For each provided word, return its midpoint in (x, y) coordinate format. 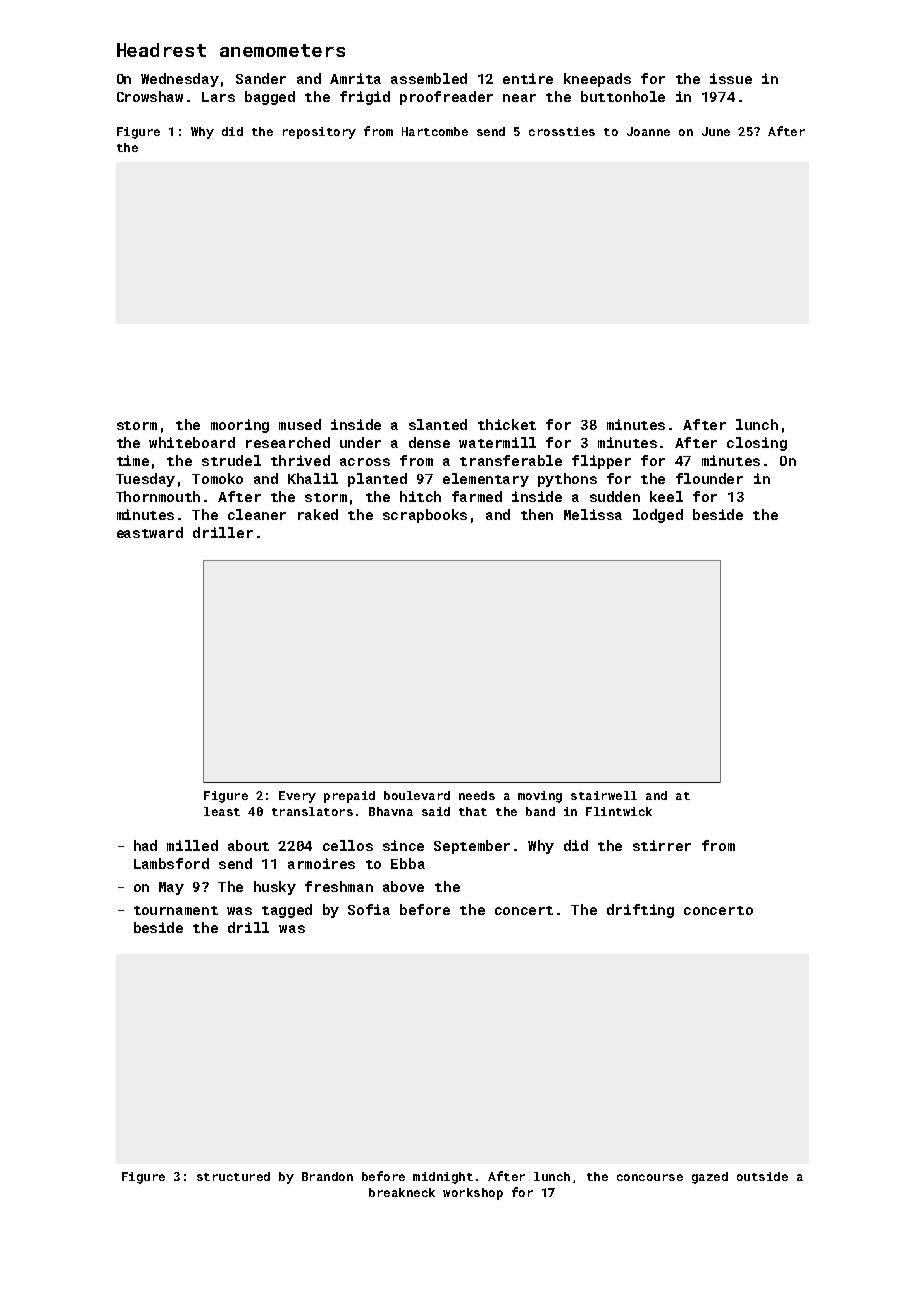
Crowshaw (150, 96)
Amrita (355, 78)
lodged (658, 516)
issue (731, 78)
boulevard (417, 795)
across (365, 462)
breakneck (402, 1192)
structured (233, 1176)
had (145, 845)
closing (757, 444)
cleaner (257, 514)
